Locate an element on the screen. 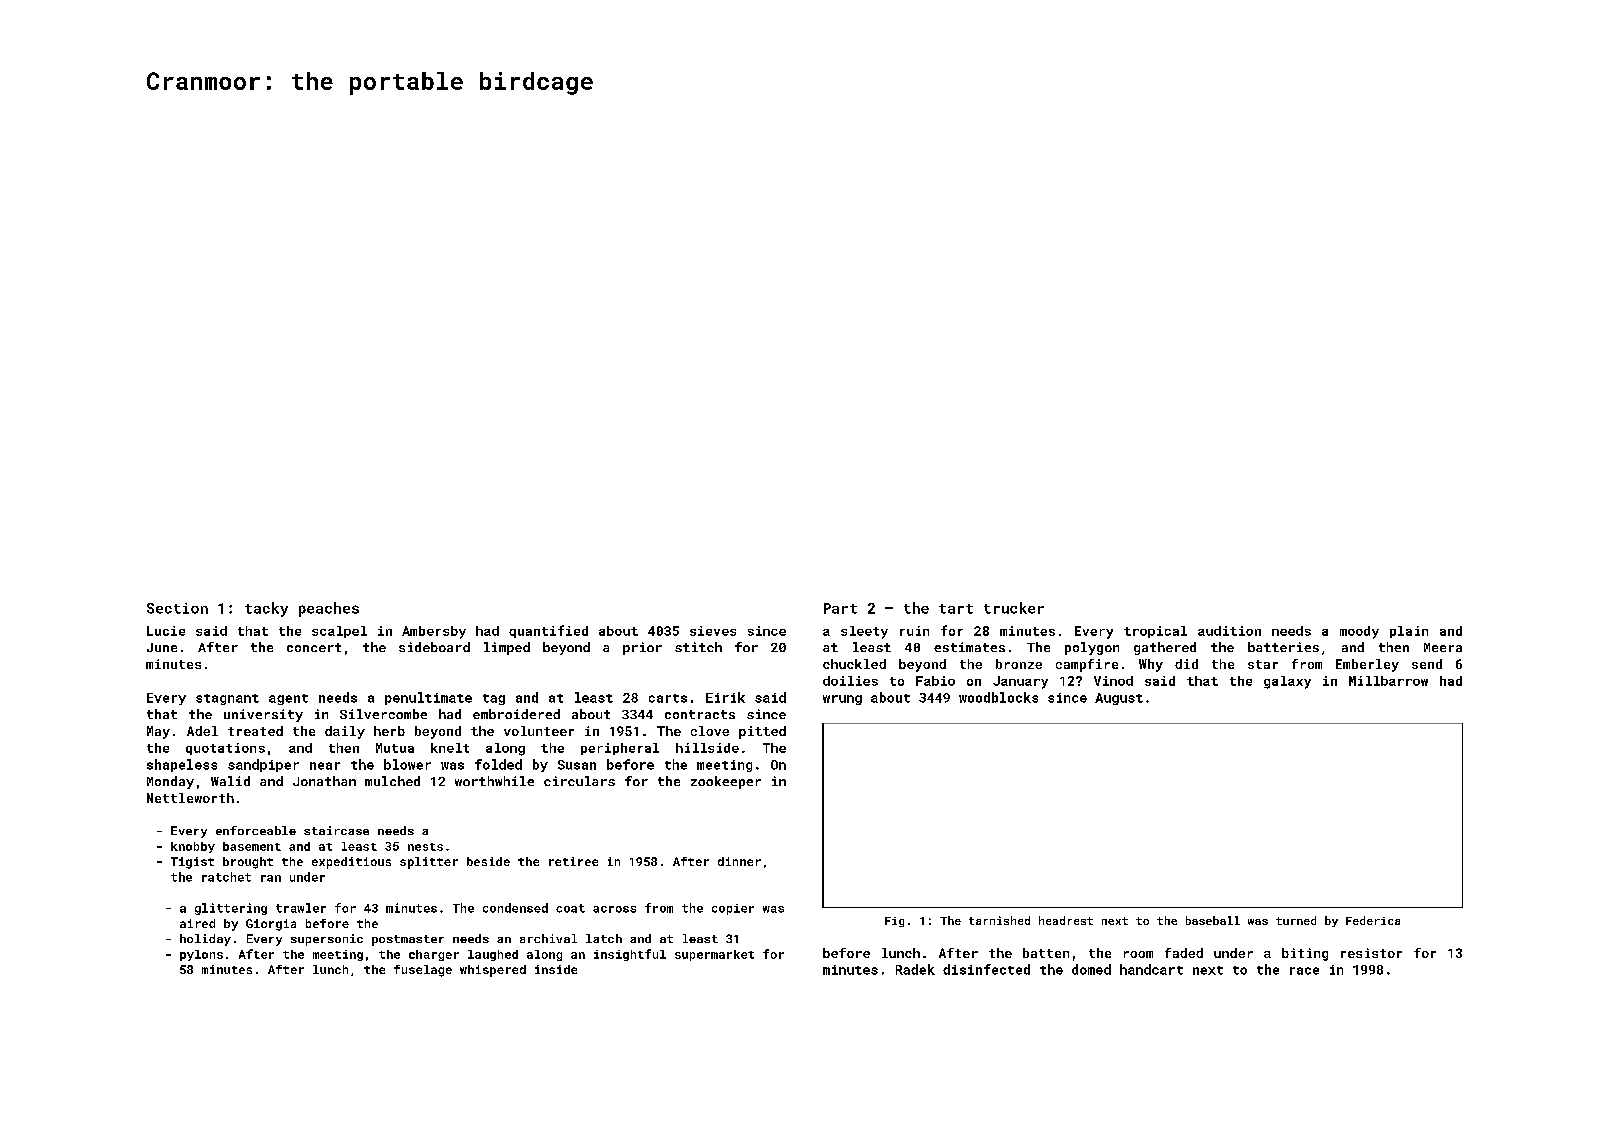  copier is located at coordinates (733, 909).
